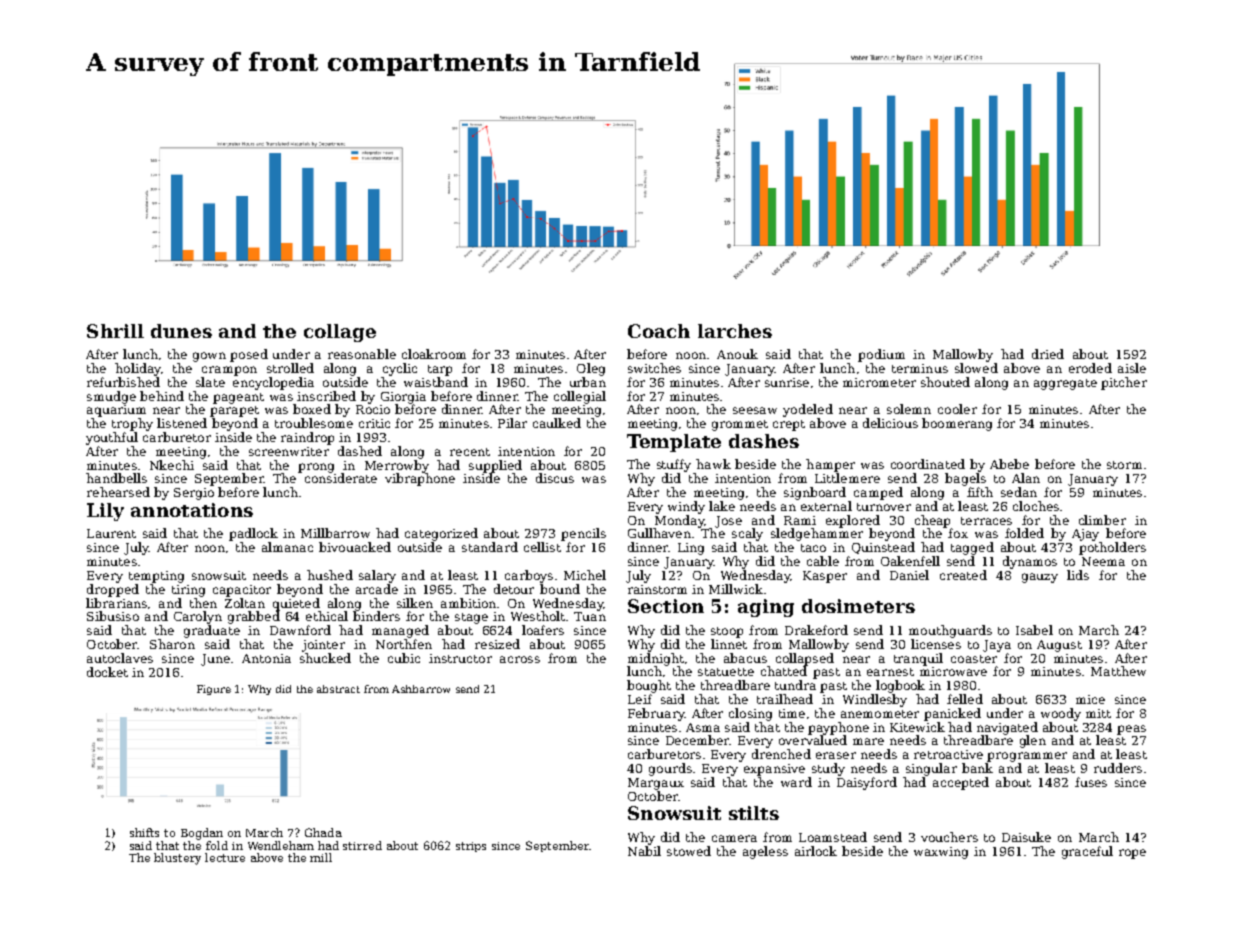 This page has height=952, width=1233. Describe the element at coordinates (674, 465) in the page. I see `stuffy` at that location.
